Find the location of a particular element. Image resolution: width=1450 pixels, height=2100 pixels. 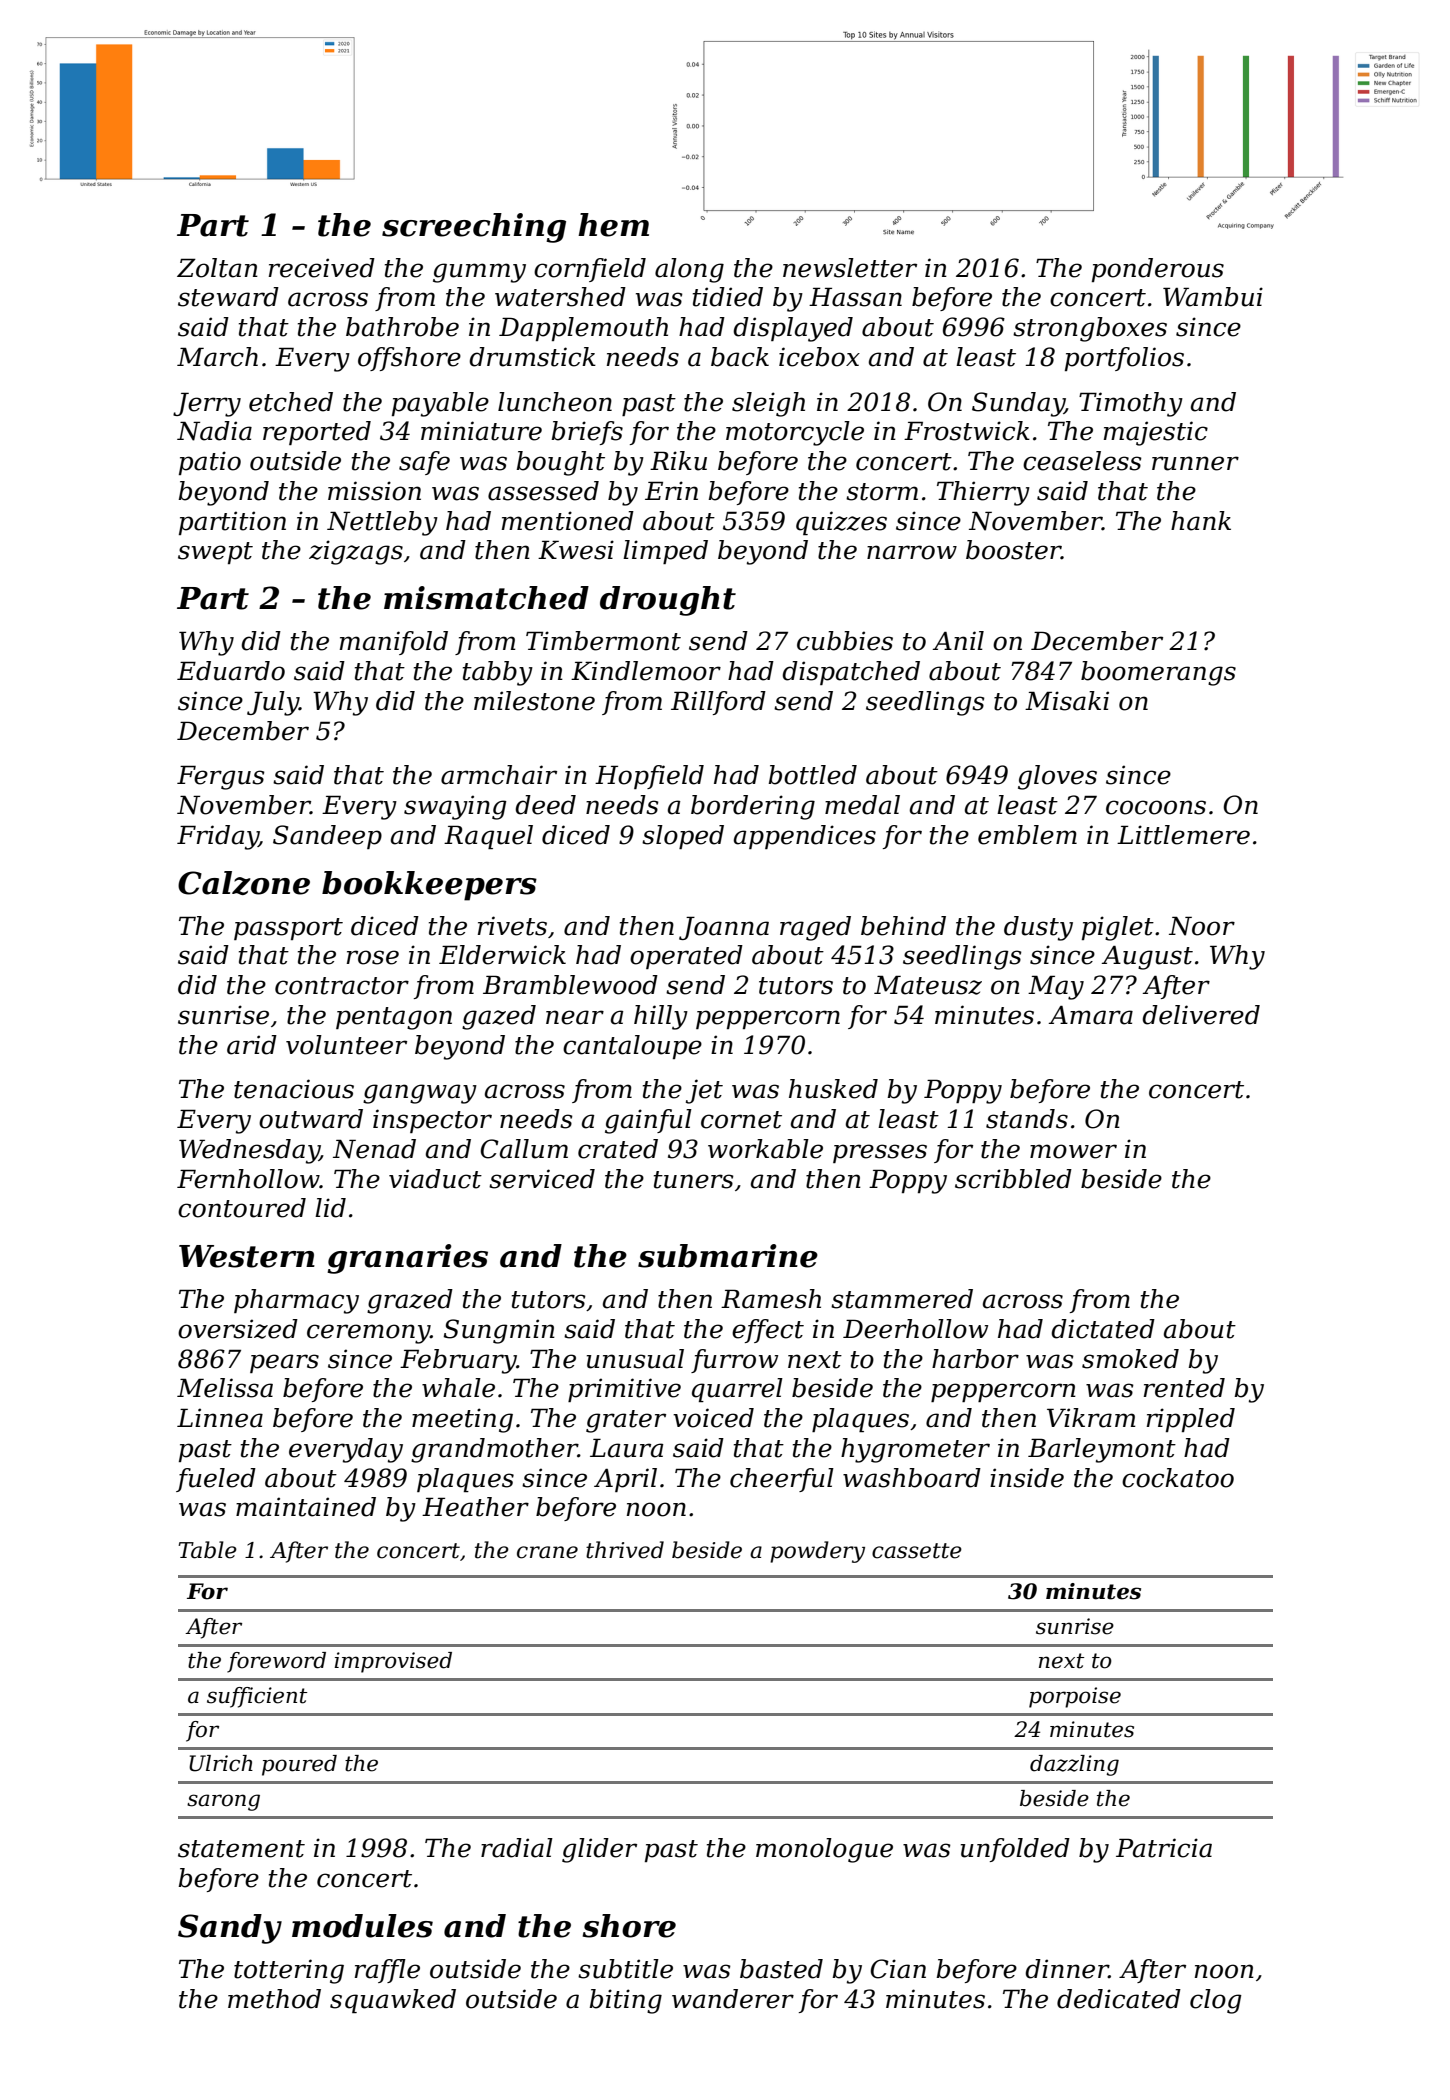

back is located at coordinates (740, 357).
